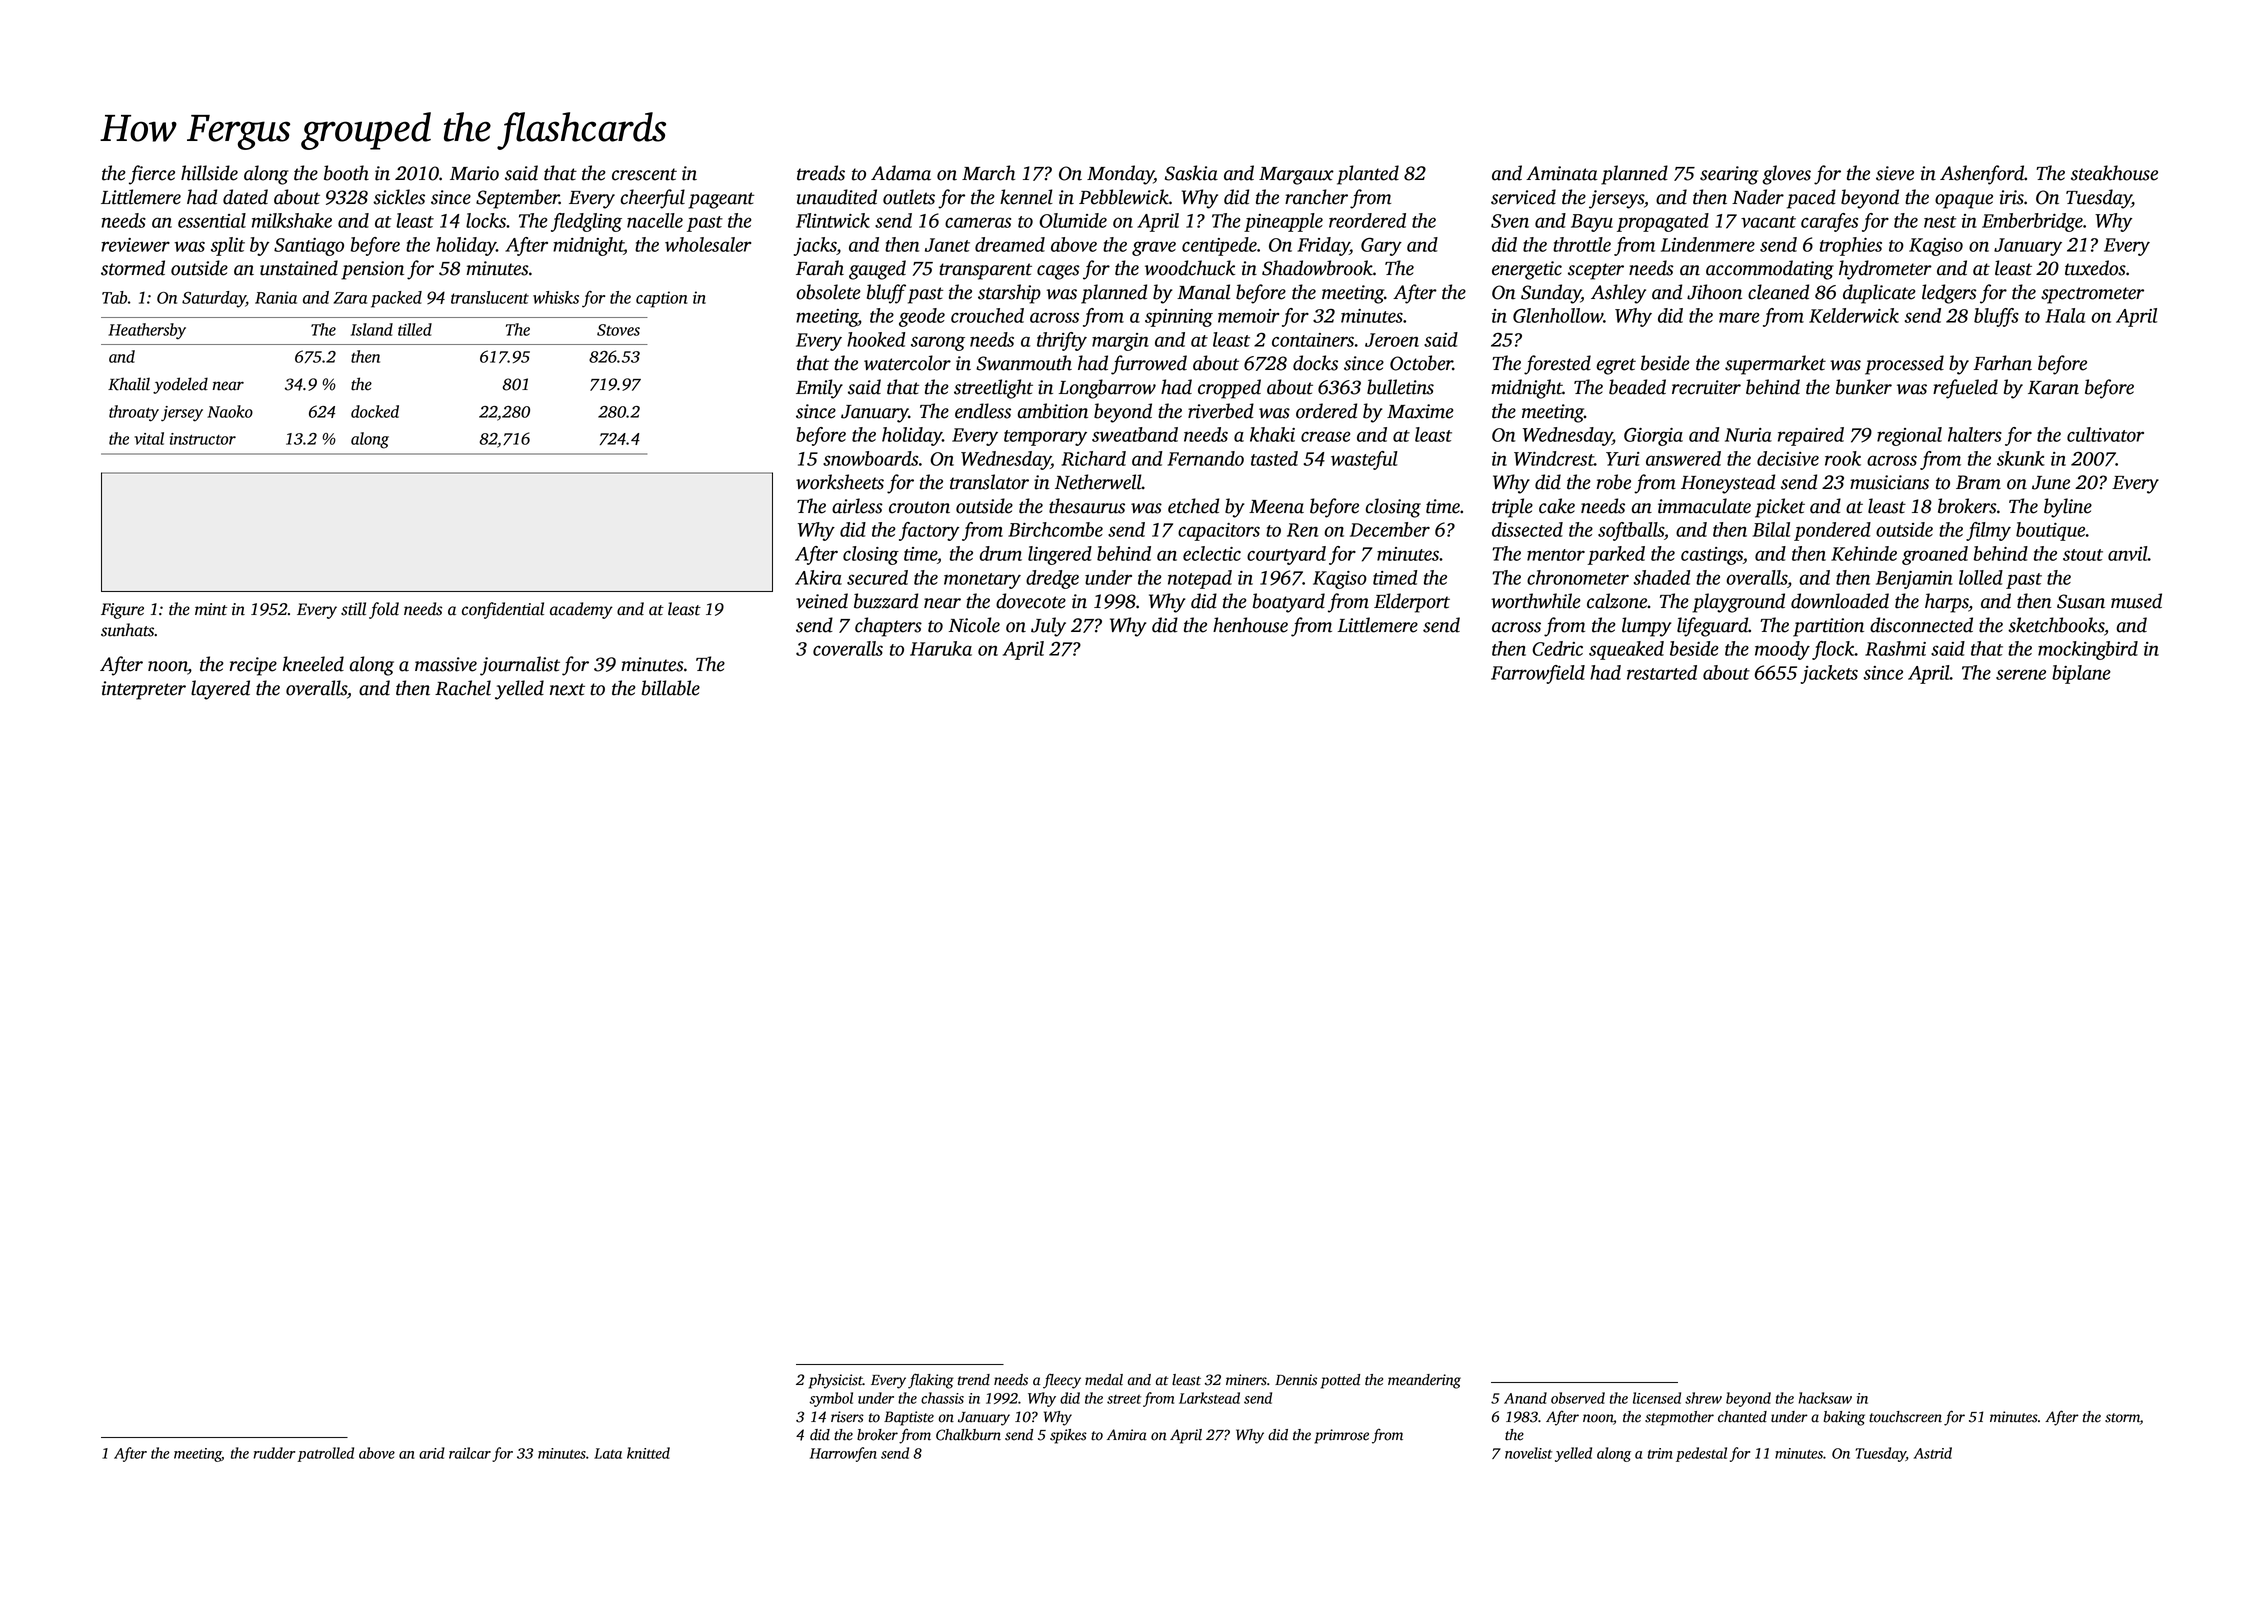  What do you see at coordinates (1825, 1398) in the screenshot?
I see `hacksaw` at bounding box center [1825, 1398].
